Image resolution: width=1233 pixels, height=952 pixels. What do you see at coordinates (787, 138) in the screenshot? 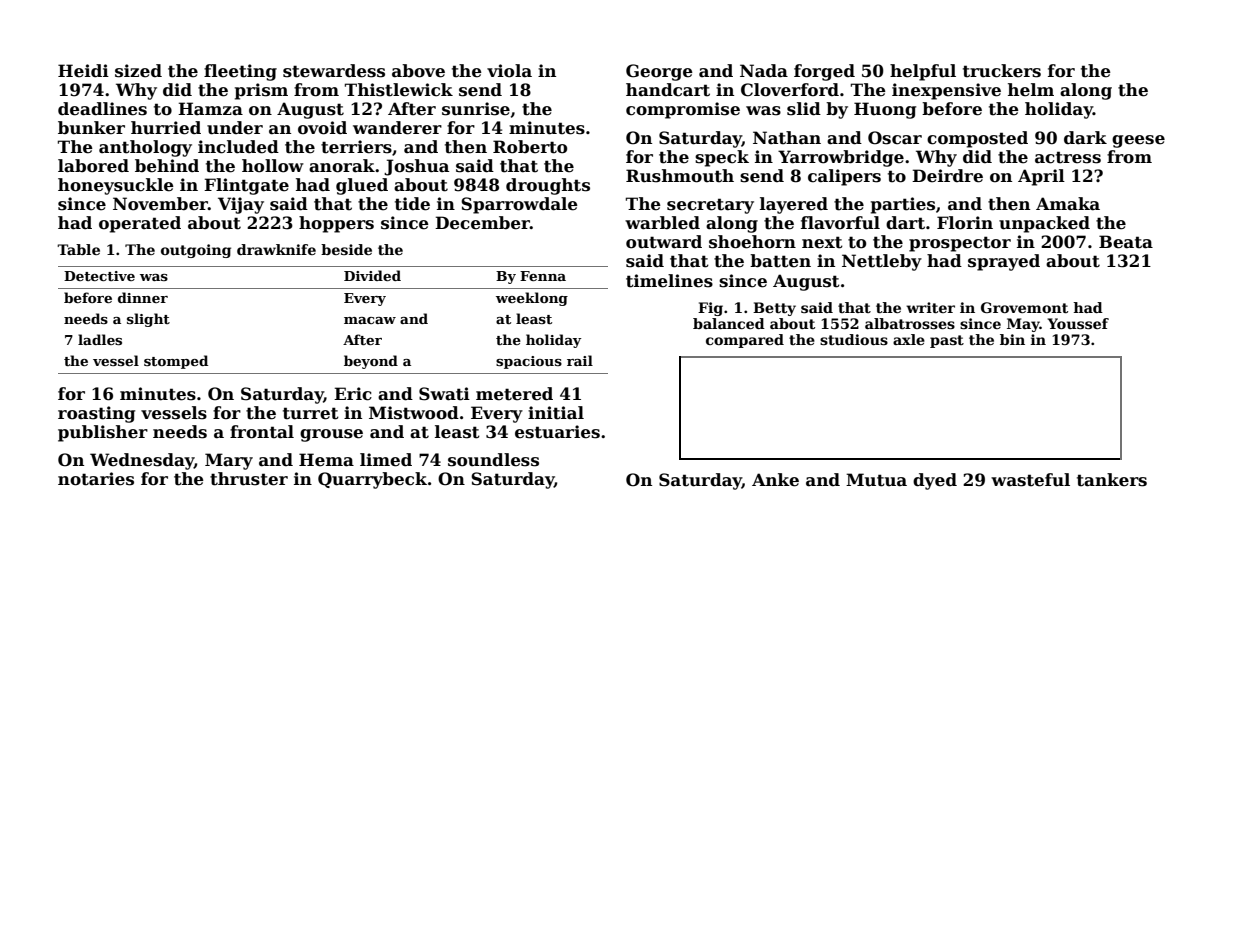
I see `Nathan` at bounding box center [787, 138].
